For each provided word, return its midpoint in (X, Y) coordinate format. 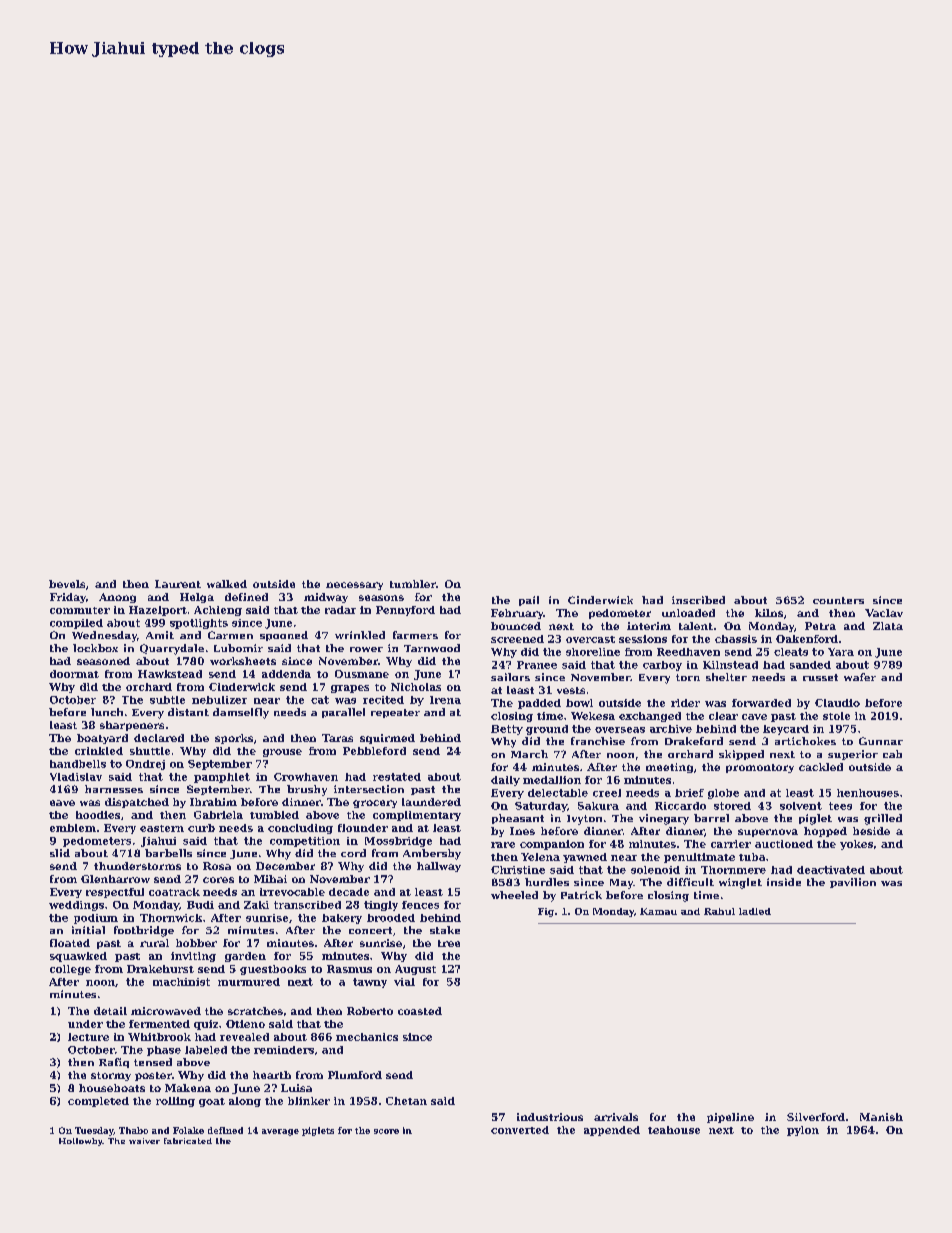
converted (520, 1130)
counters (838, 600)
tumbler (413, 584)
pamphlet (222, 778)
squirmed (387, 739)
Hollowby (81, 1142)
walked (227, 584)
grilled (883, 819)
